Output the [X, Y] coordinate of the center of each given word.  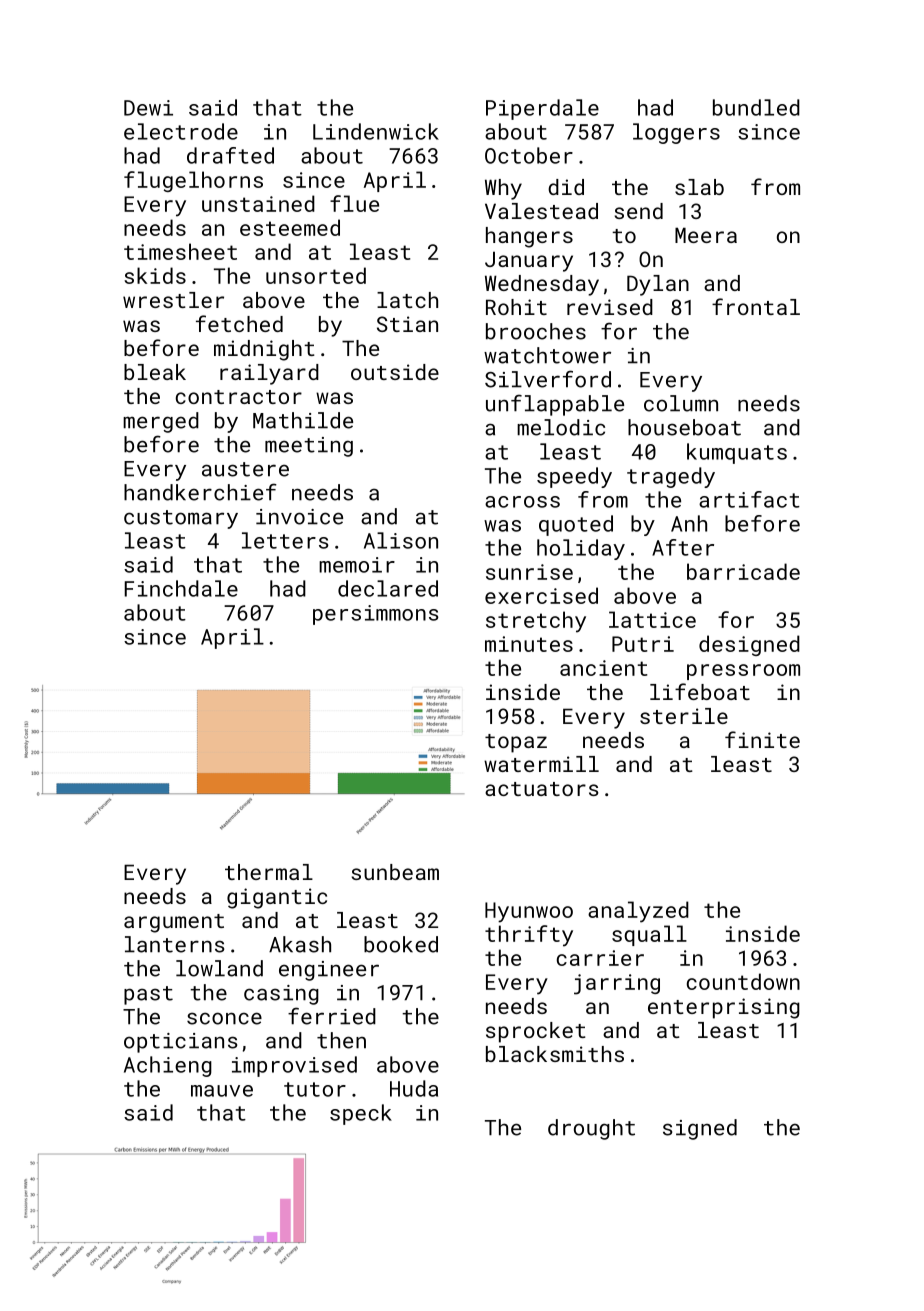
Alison [401, 540]
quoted [576, 525]
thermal [269, 872]
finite [762, 739]
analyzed [638, 912]
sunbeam [395, 872]
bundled [756, 107]
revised [610, 307]
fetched [239, 323]
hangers [529, 237]
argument [174, 923]
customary [181, 519]
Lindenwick [376, 131]
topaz [516, 743]
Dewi [148, 108]
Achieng [168, 1066]
